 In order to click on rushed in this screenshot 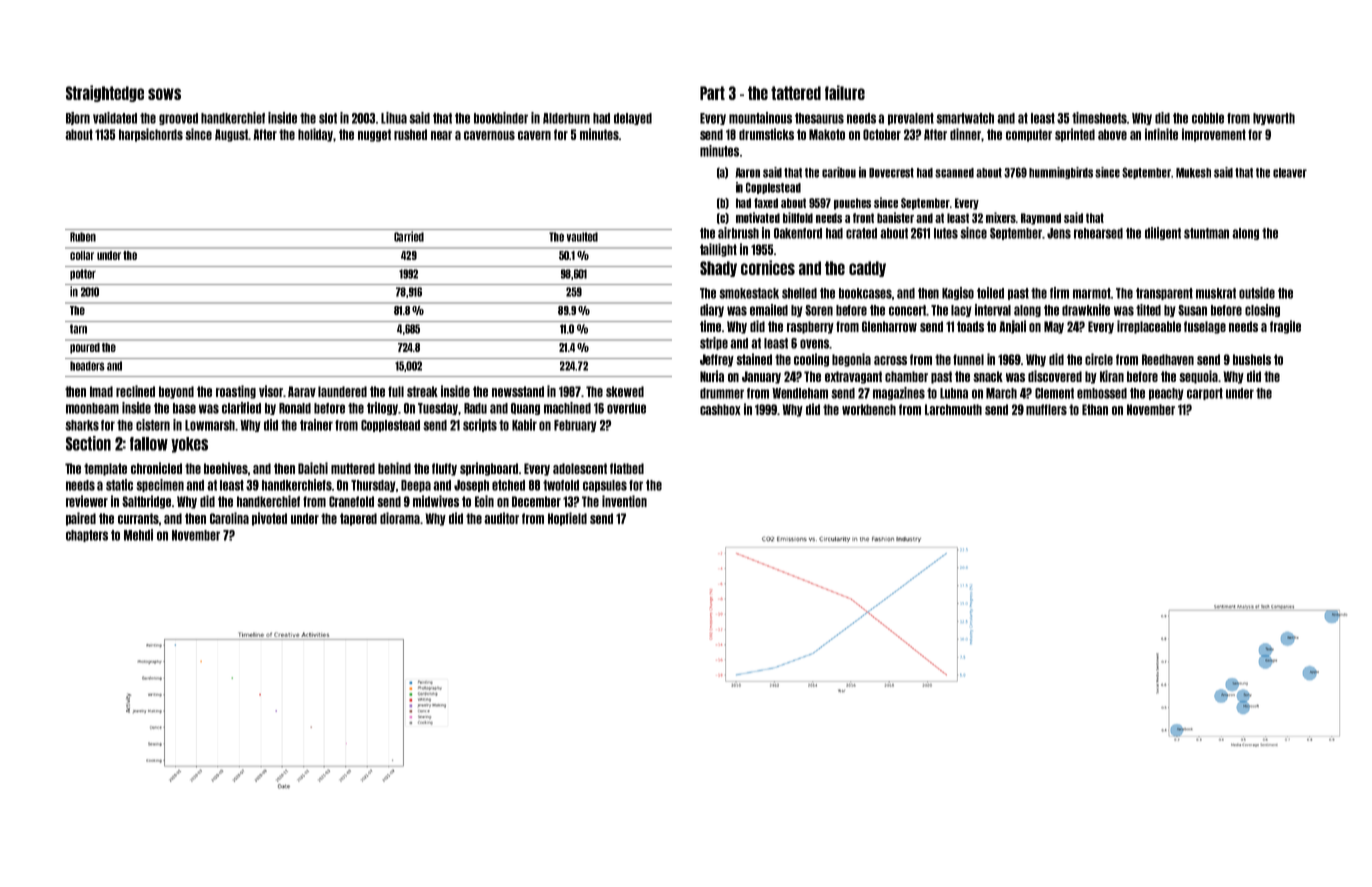, I will do `click(410, 134)`.
